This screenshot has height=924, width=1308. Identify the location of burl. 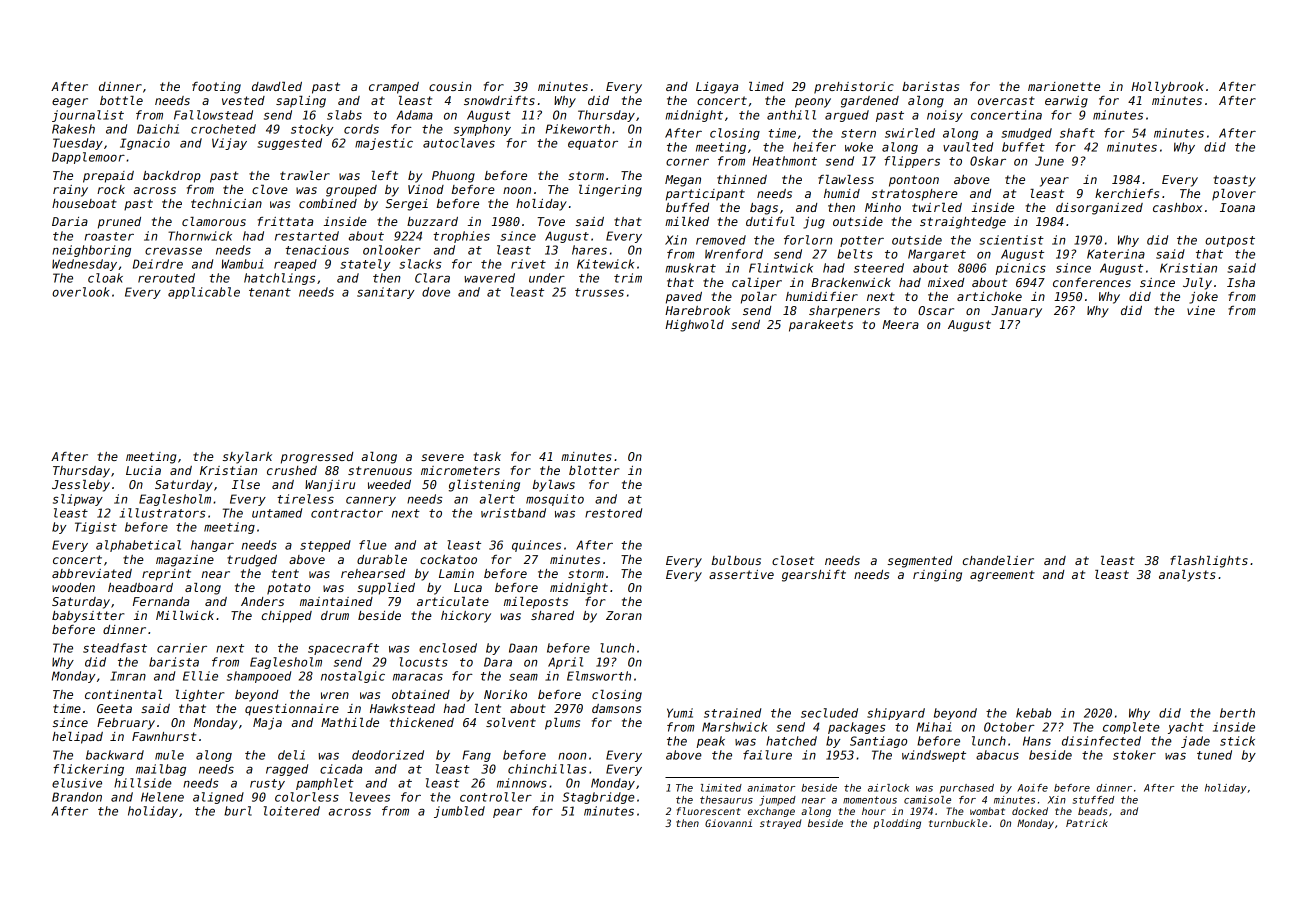
(238, 811).
